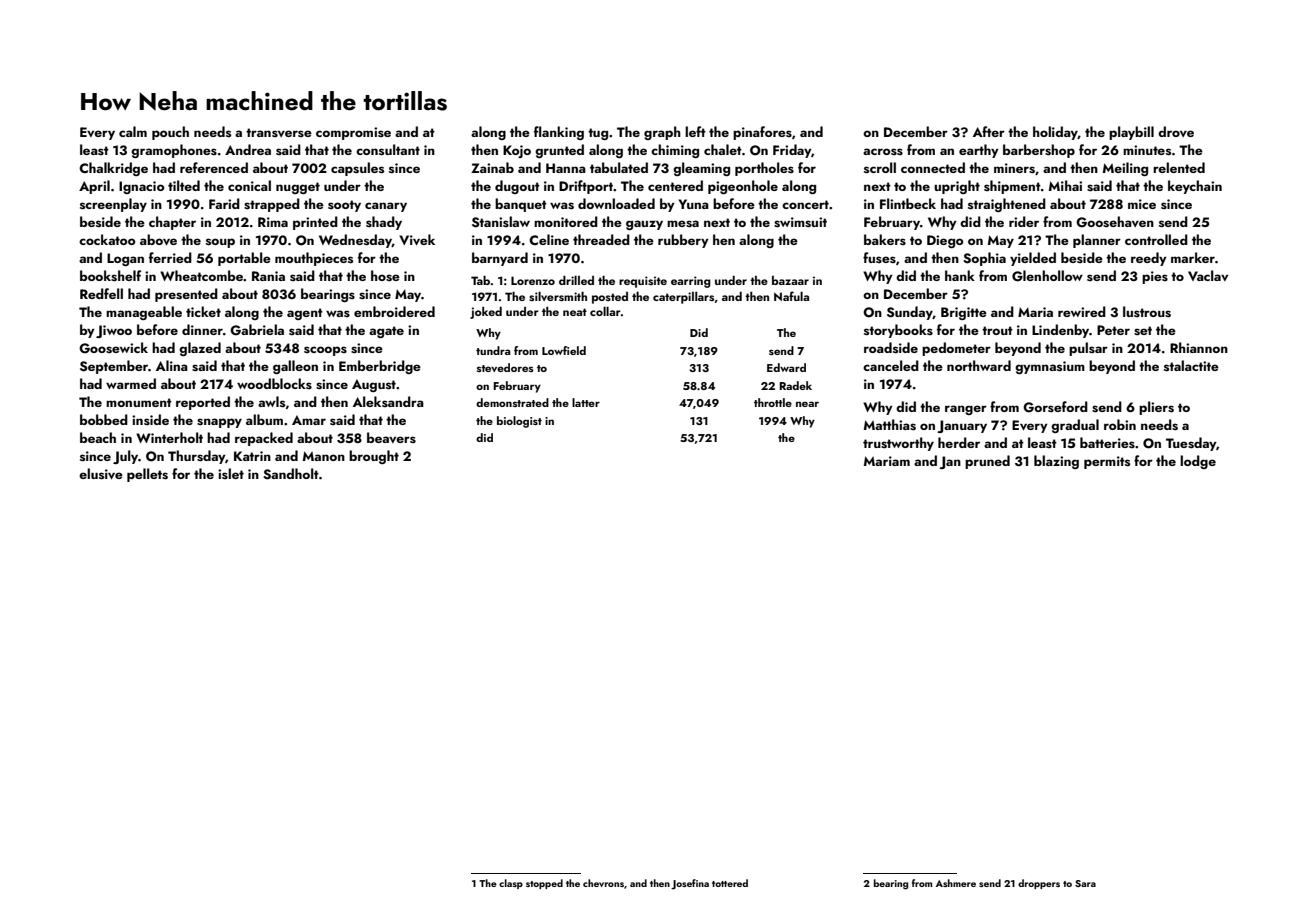 The width and height of the image is (1308, 924). I want to click on islet, so click(231, 473).
